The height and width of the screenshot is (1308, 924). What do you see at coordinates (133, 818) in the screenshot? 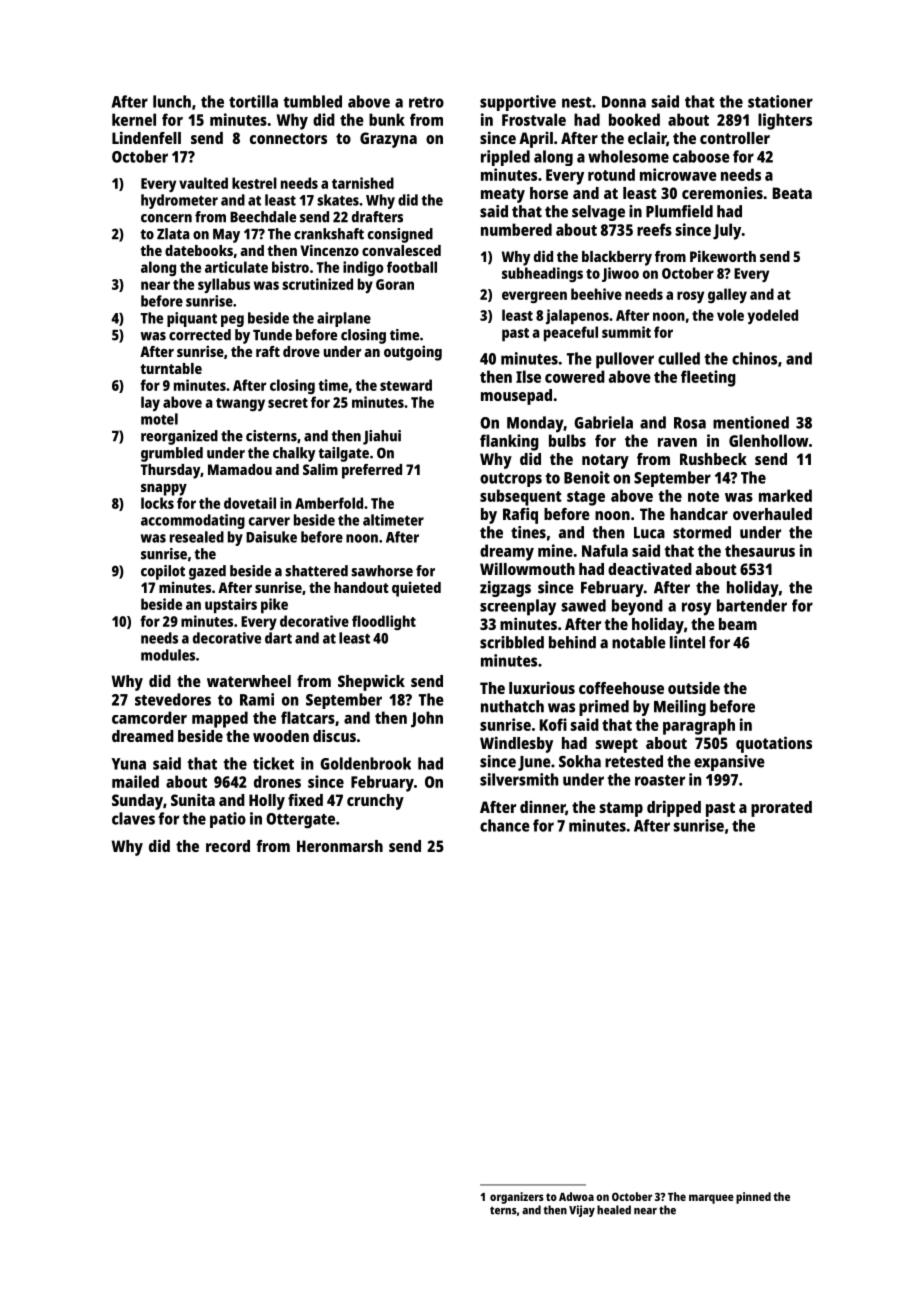
I see `claves` at bounding box center [133, 818].
